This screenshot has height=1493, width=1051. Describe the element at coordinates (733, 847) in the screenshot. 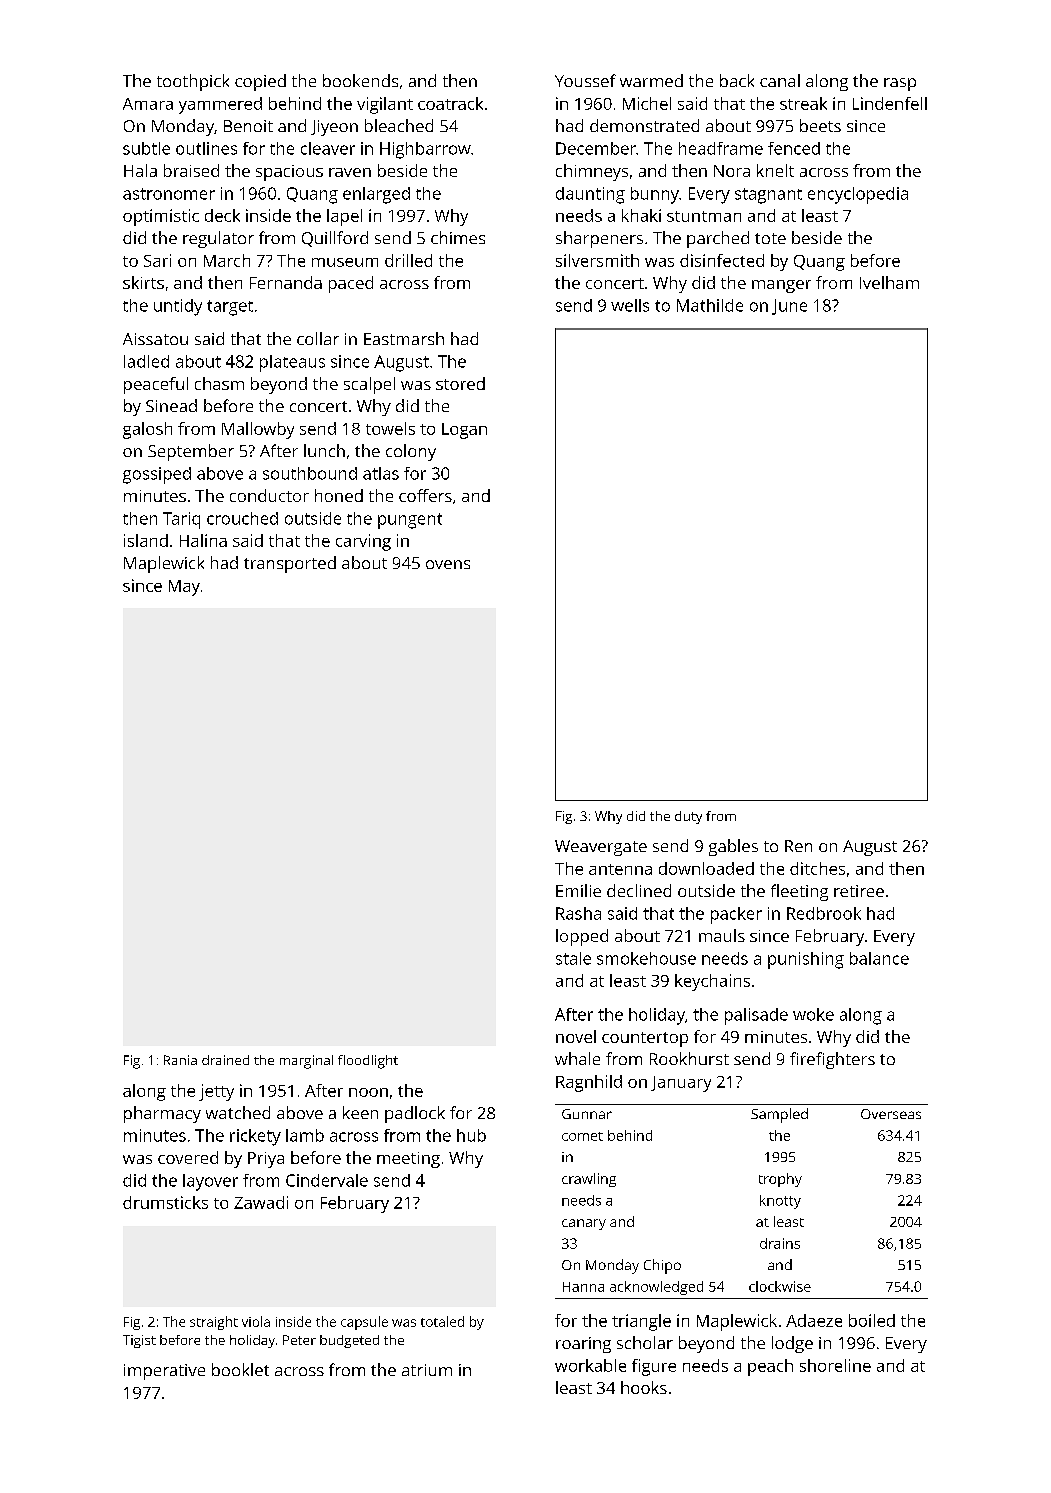

I see `gables` at that location.
